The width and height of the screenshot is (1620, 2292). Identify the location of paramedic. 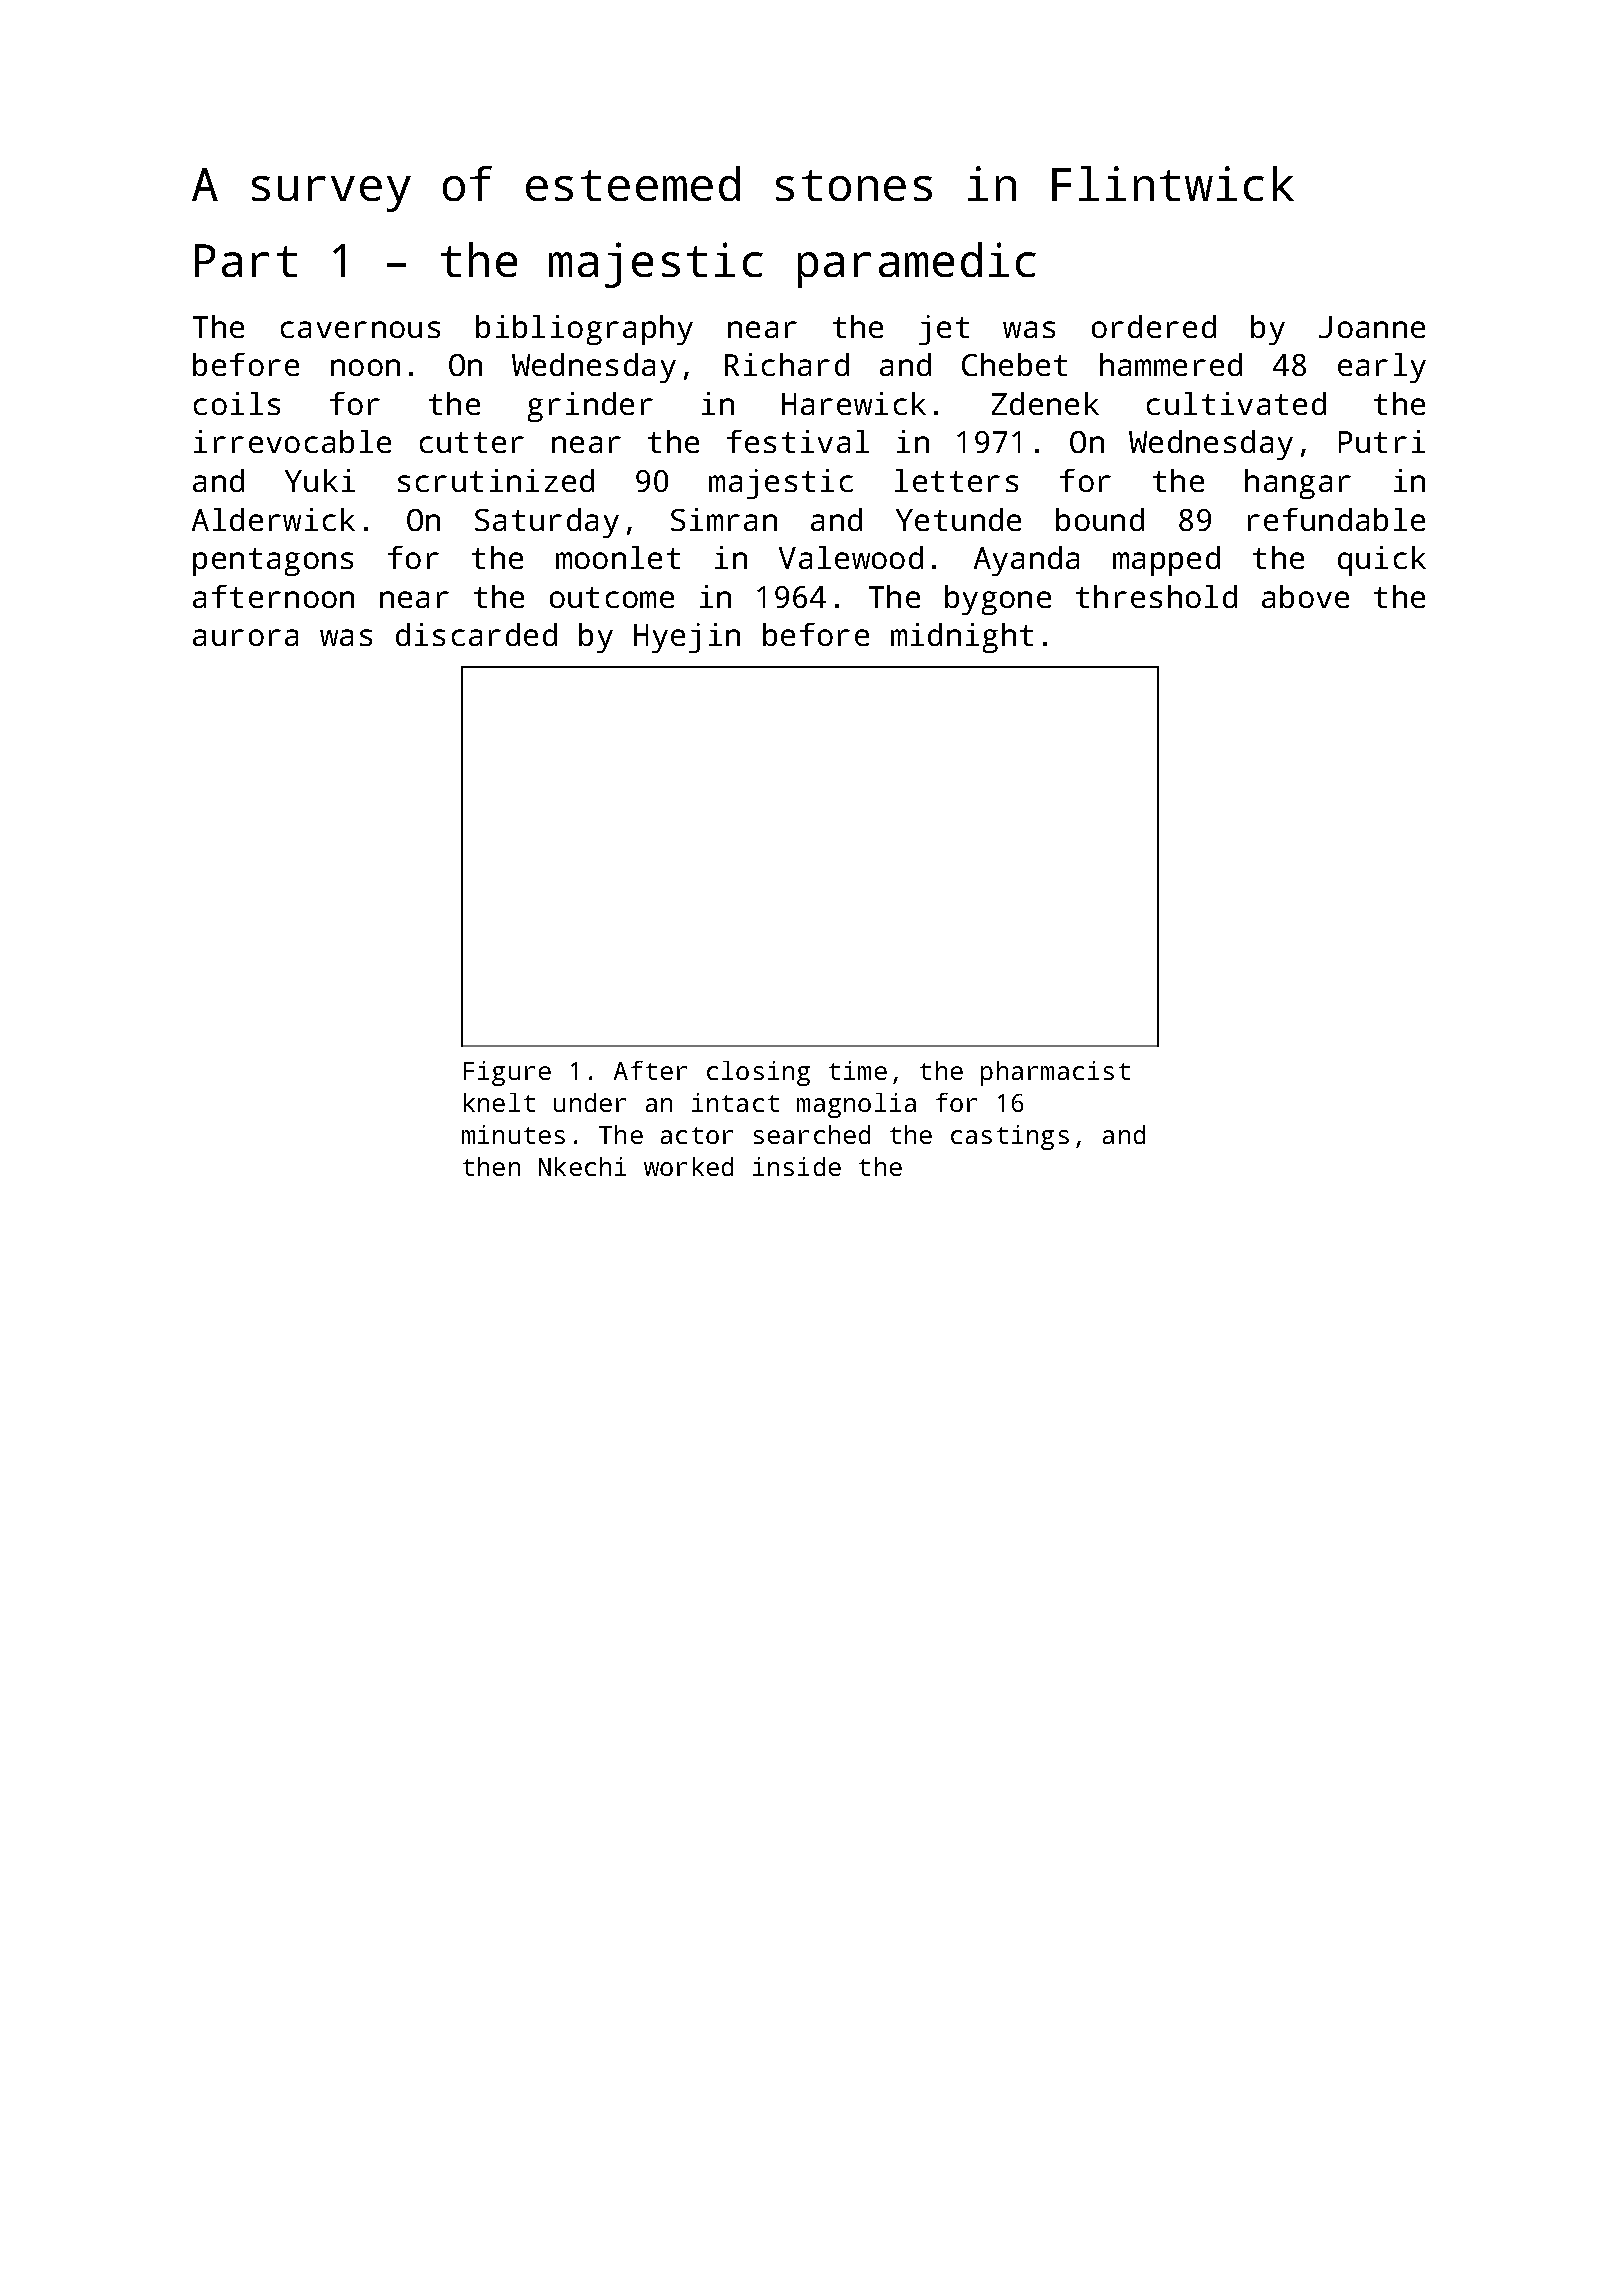
(917, 265).
